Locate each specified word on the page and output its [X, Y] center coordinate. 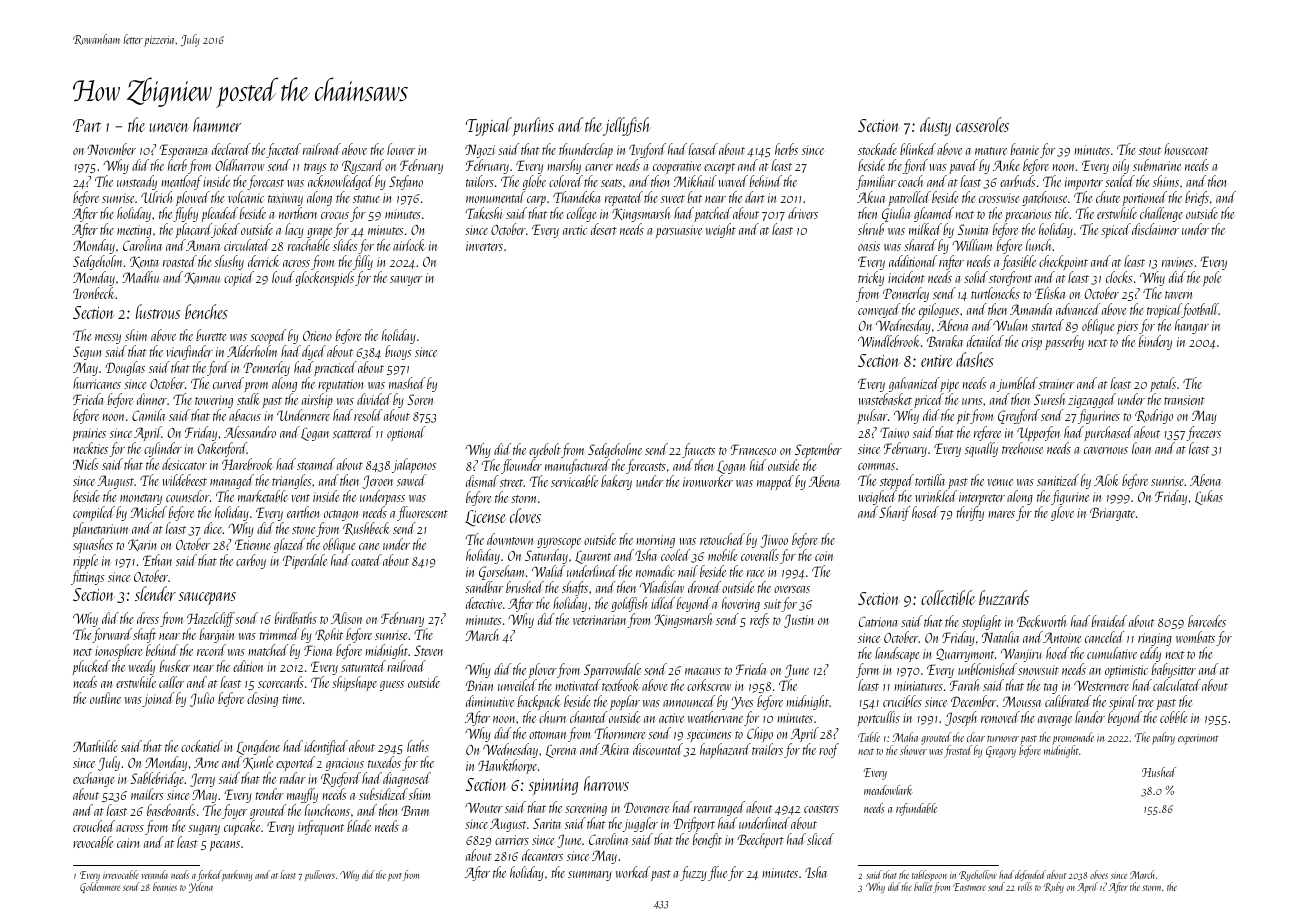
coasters [821, 809]
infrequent [321, 827]
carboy [251, 561]
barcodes [1207, 621]
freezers [1203, 433]
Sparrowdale [612, 670]
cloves [525, 515]
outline [105, 698]
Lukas [1209, 497]
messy [108, 339]
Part [87, 125]
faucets [698, 450]
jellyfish [627, 126]
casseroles [982, 124]
